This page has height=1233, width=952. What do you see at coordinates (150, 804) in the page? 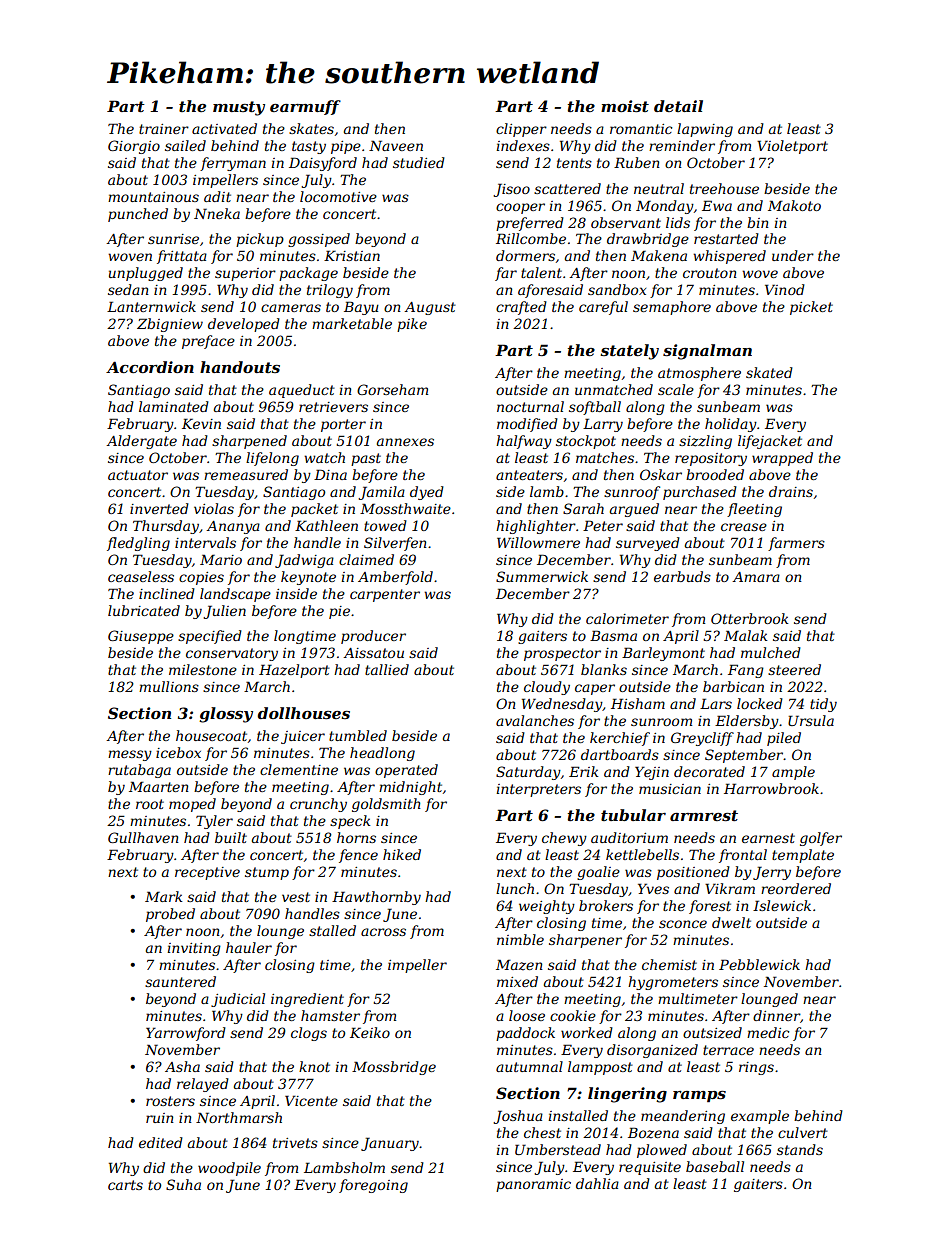
I see `root` at bounding box center [150, 804].
